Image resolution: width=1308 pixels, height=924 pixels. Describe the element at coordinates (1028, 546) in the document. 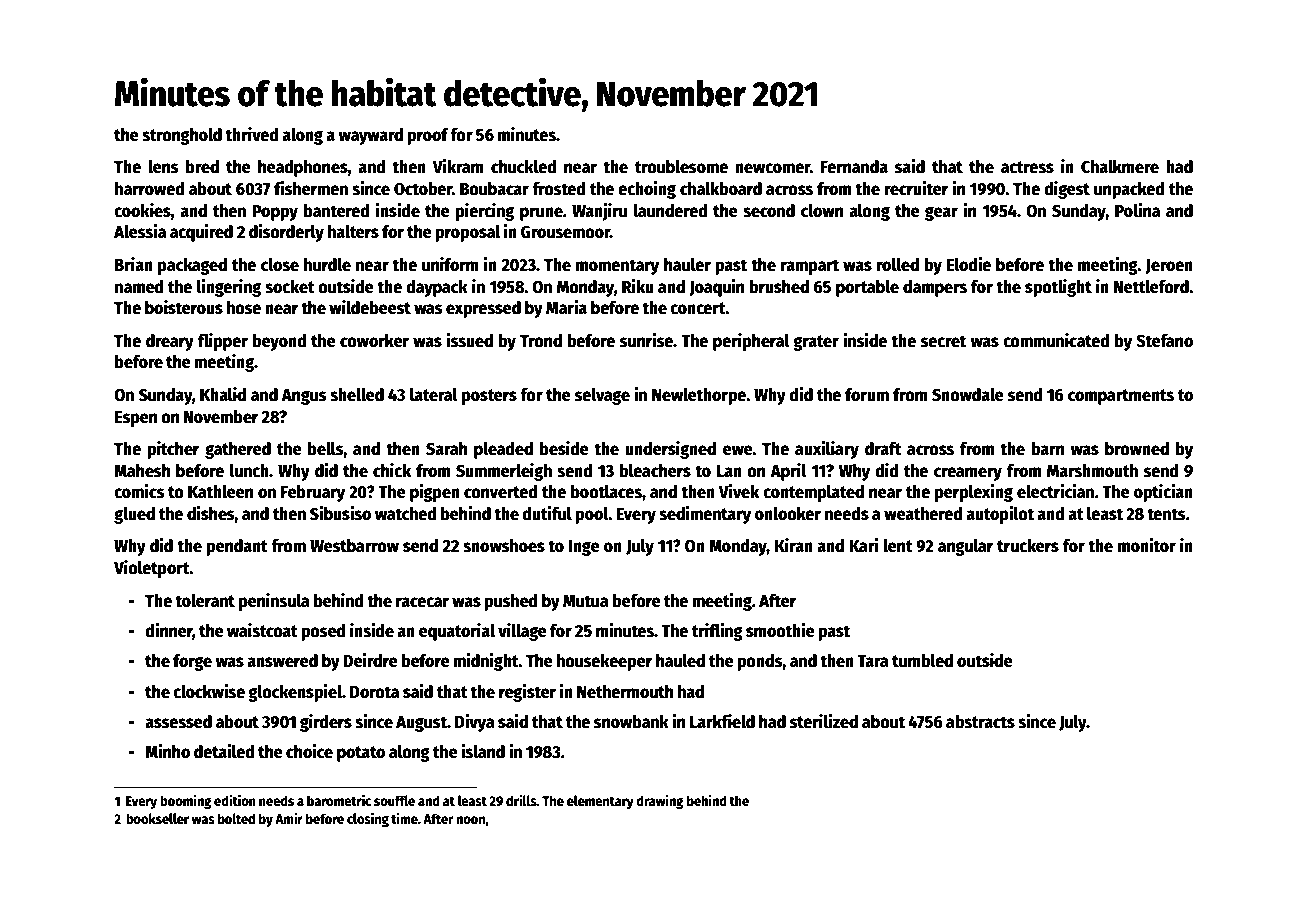

I see `truckers` at that location.
